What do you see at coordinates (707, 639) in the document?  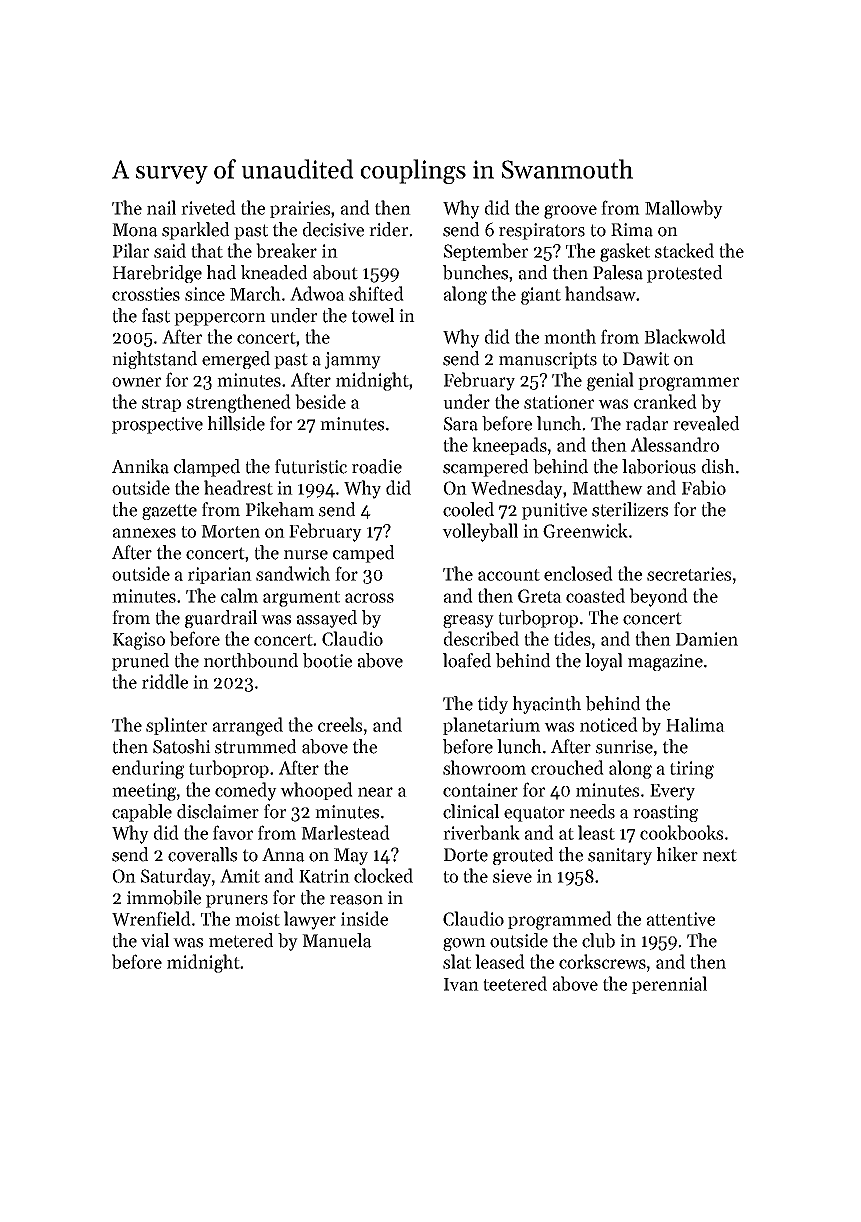 I see `Damien` at bounding box center [707, 639].
